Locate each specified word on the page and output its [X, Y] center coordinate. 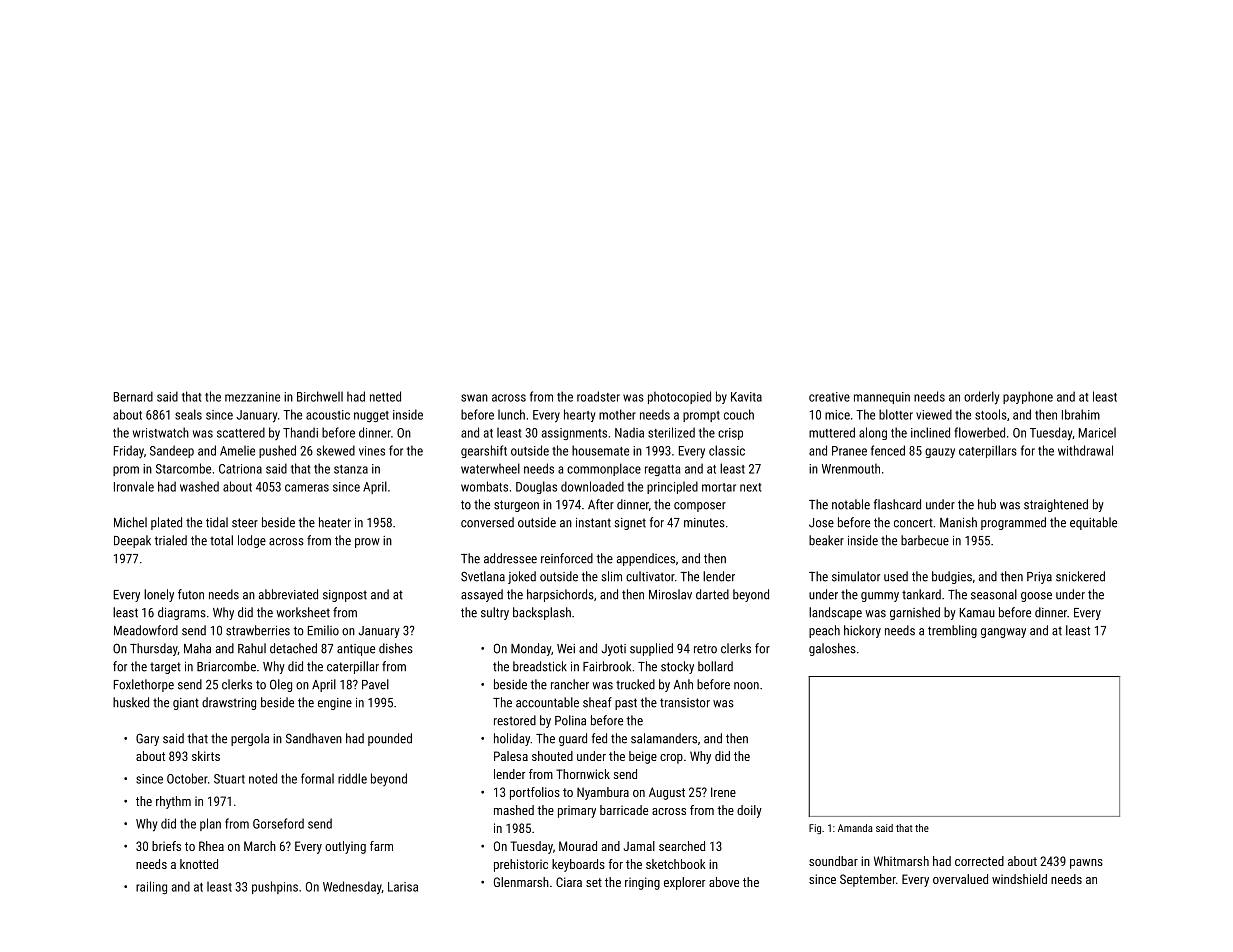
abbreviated [288, 594]
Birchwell [320, 396]
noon [746, 686]
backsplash [542, 613]
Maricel [1097, 432]
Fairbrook [607, 666]
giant [186, 704]
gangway [1003, 633]
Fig [815, 829]
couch [739, 414]
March [260, 846]
